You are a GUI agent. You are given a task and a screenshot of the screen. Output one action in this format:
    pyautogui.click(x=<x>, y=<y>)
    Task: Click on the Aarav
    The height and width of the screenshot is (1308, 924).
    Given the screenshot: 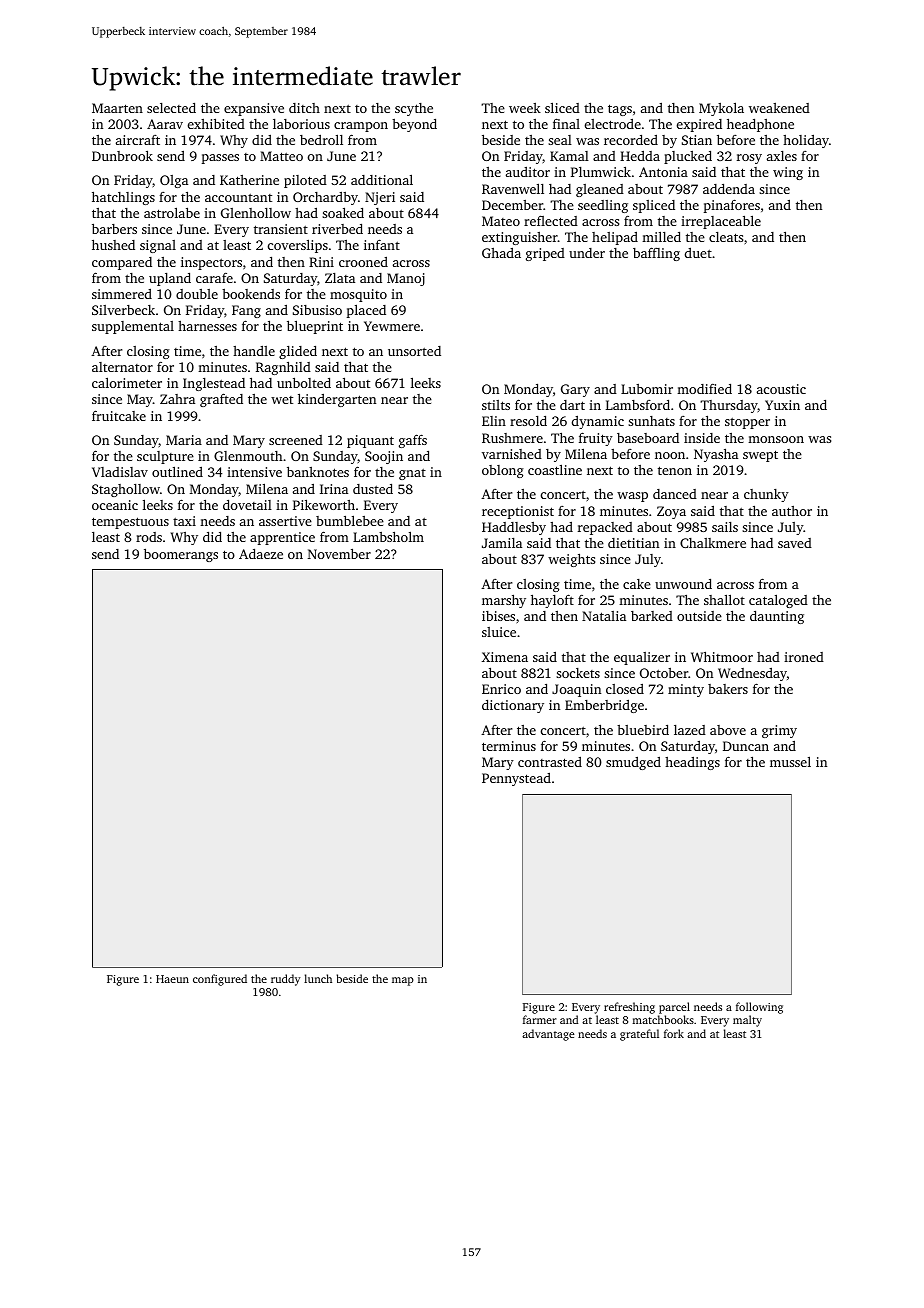 What is the action you would take?
    pyautogui.click(x=165, y=124)
